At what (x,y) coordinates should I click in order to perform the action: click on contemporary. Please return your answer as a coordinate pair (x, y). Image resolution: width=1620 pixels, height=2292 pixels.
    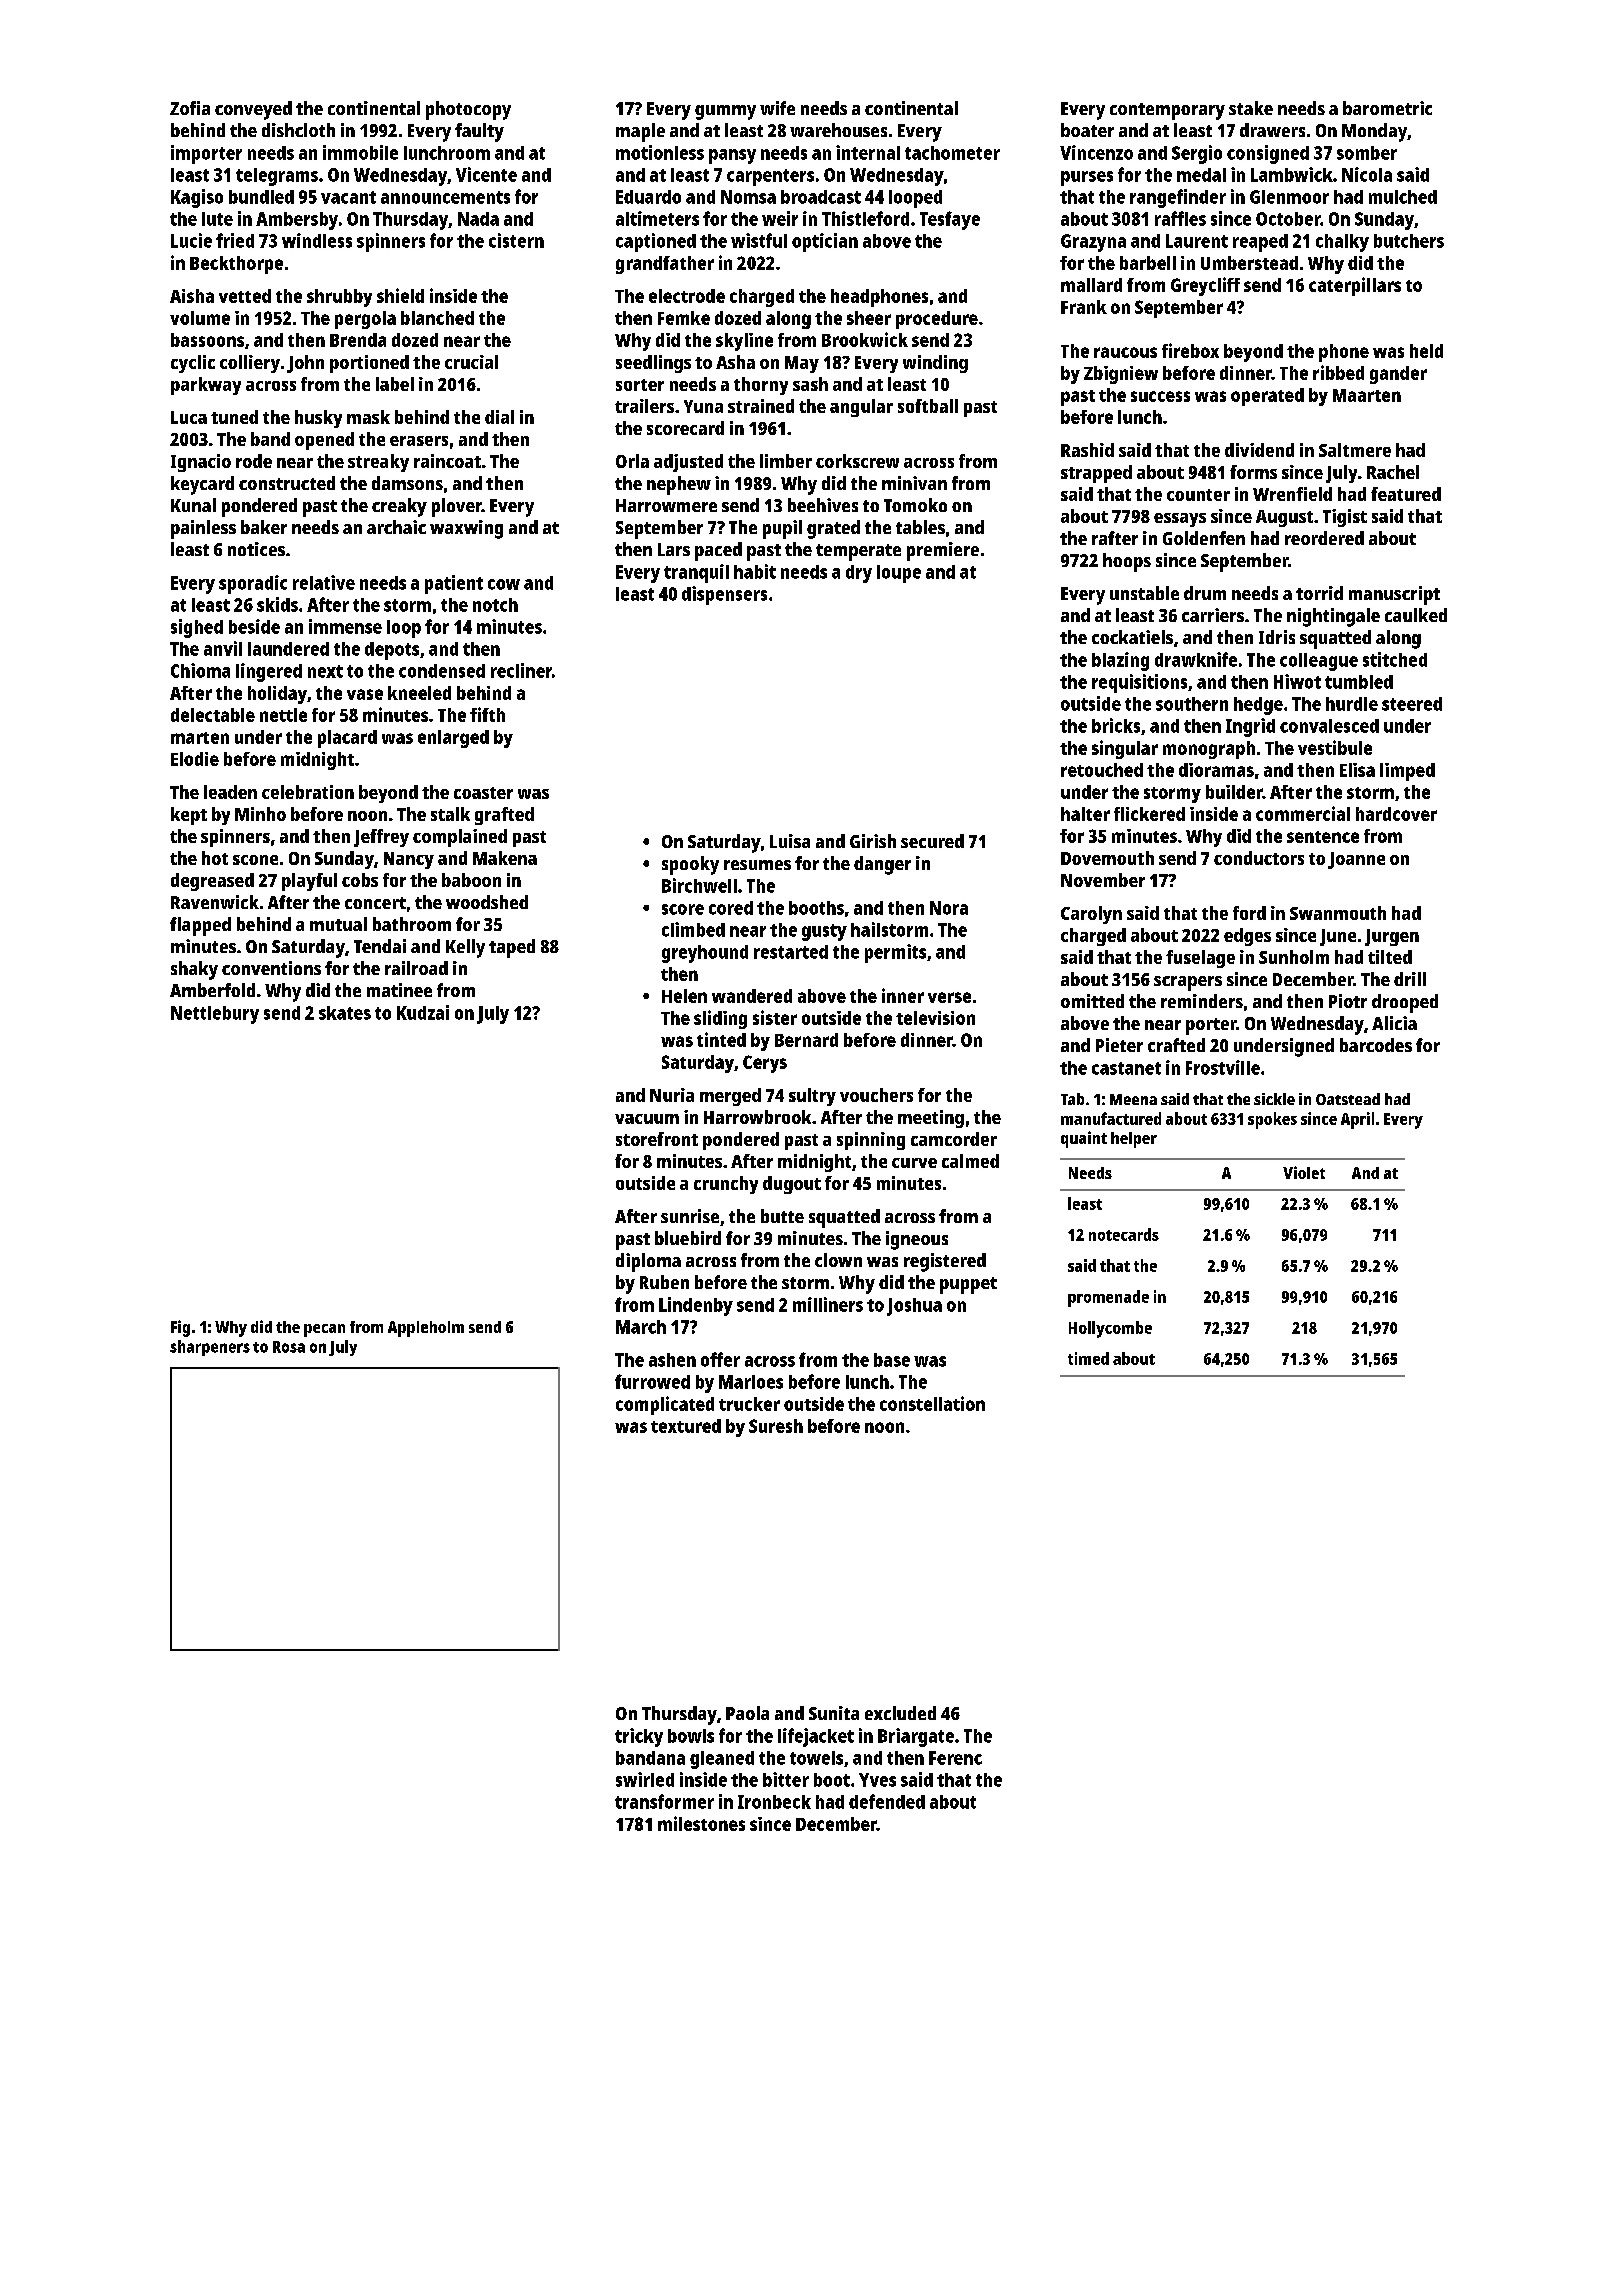
    Looking at the image, I should click on (1167, 111).
